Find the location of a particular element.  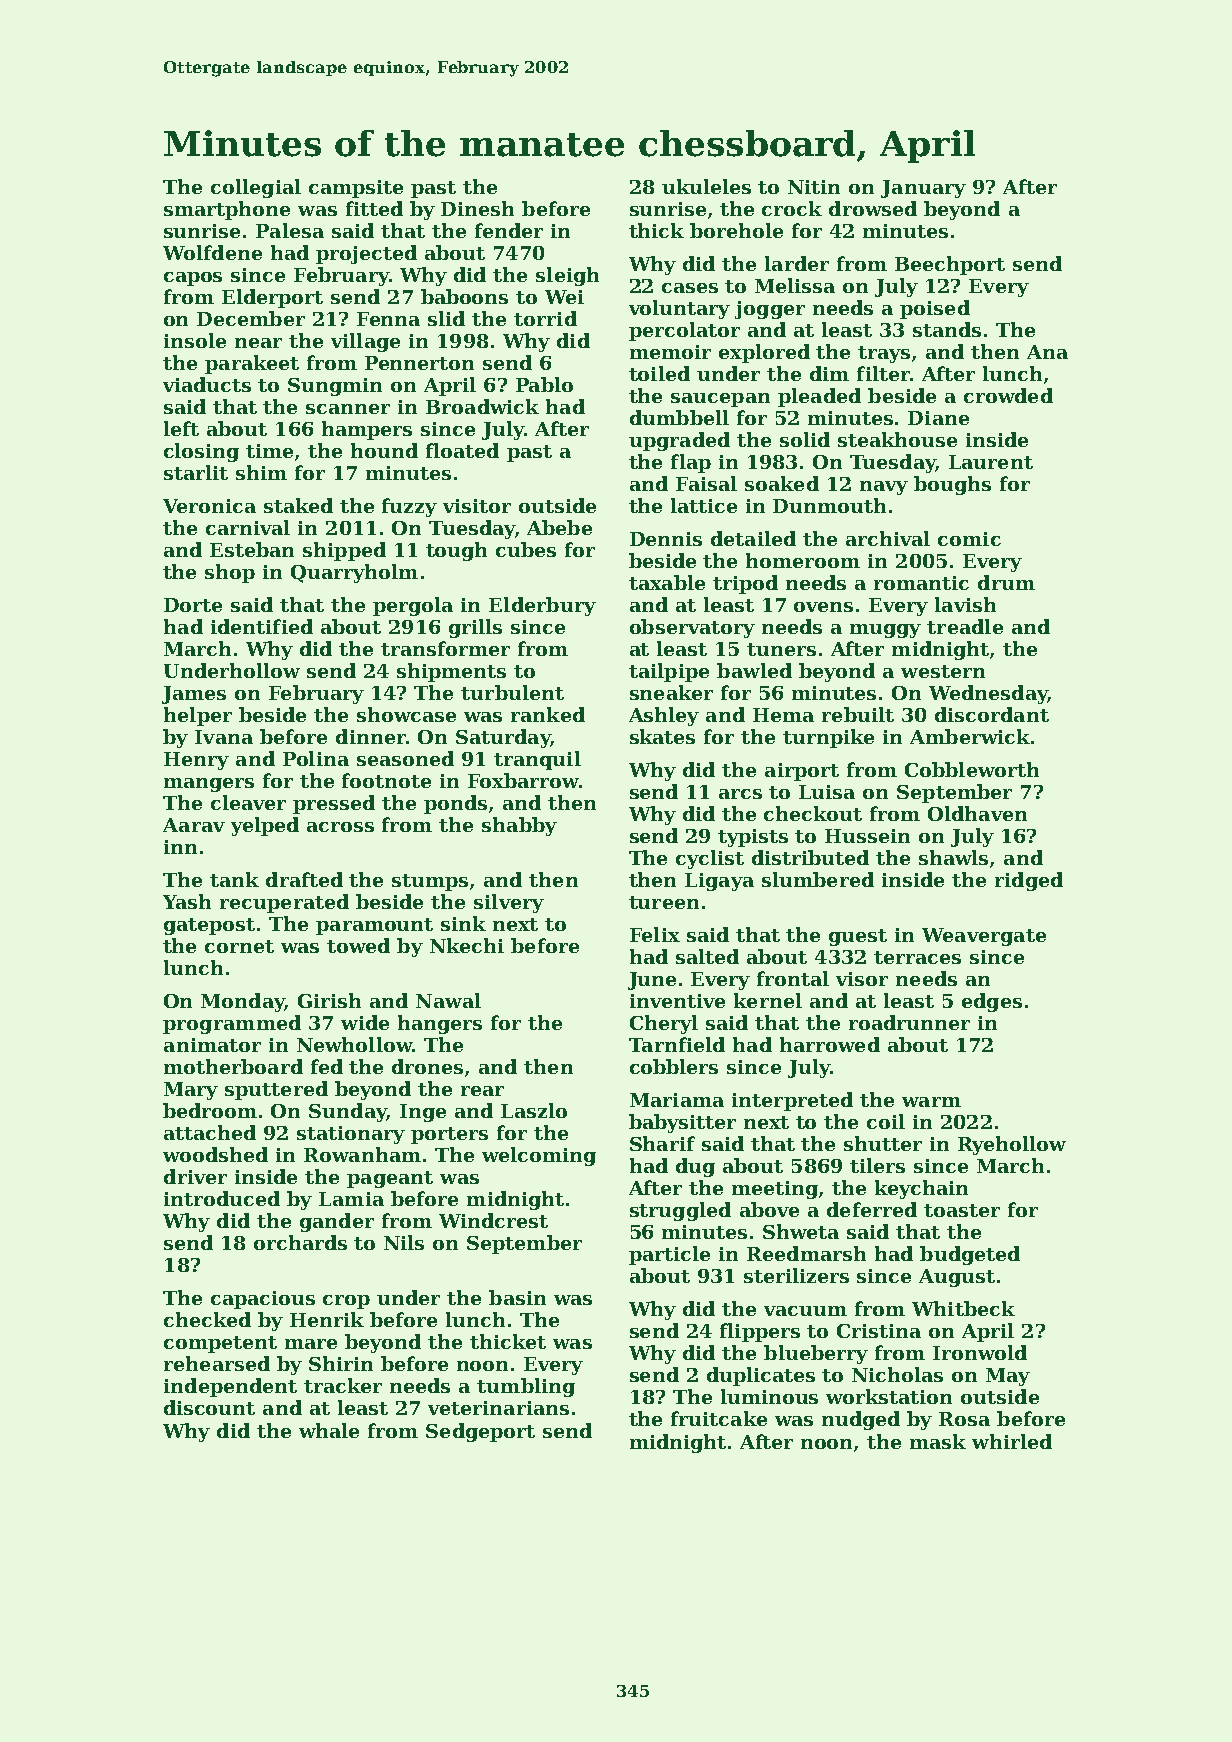

programmed is located at coordinates (232, 1024).
